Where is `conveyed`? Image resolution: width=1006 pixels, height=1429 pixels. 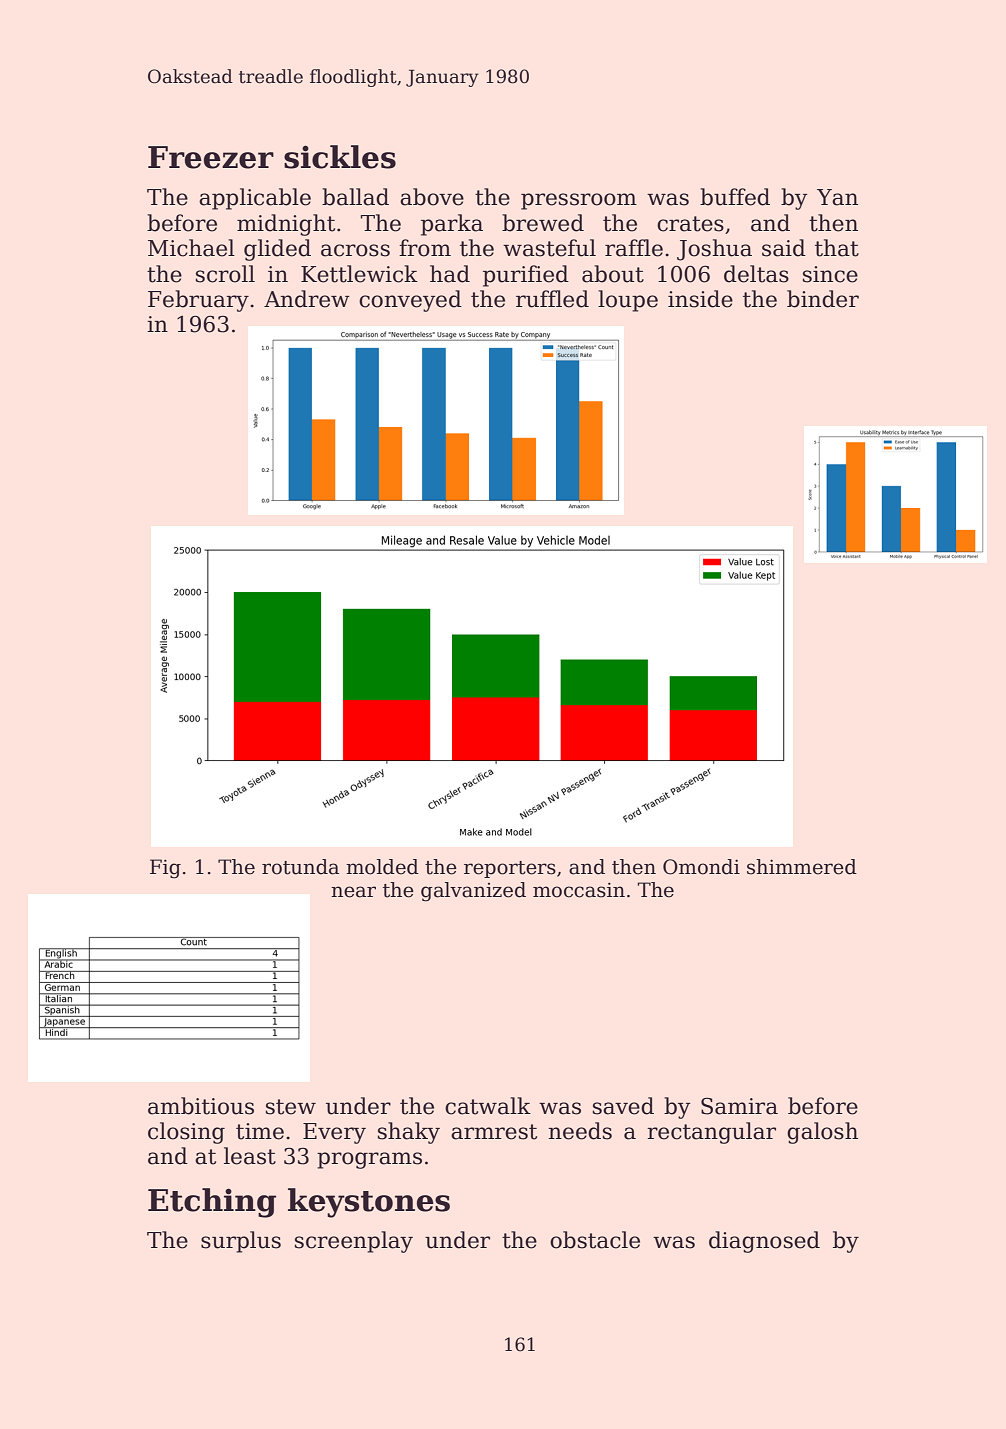
conveyed is located at coordinates (410, 301).
